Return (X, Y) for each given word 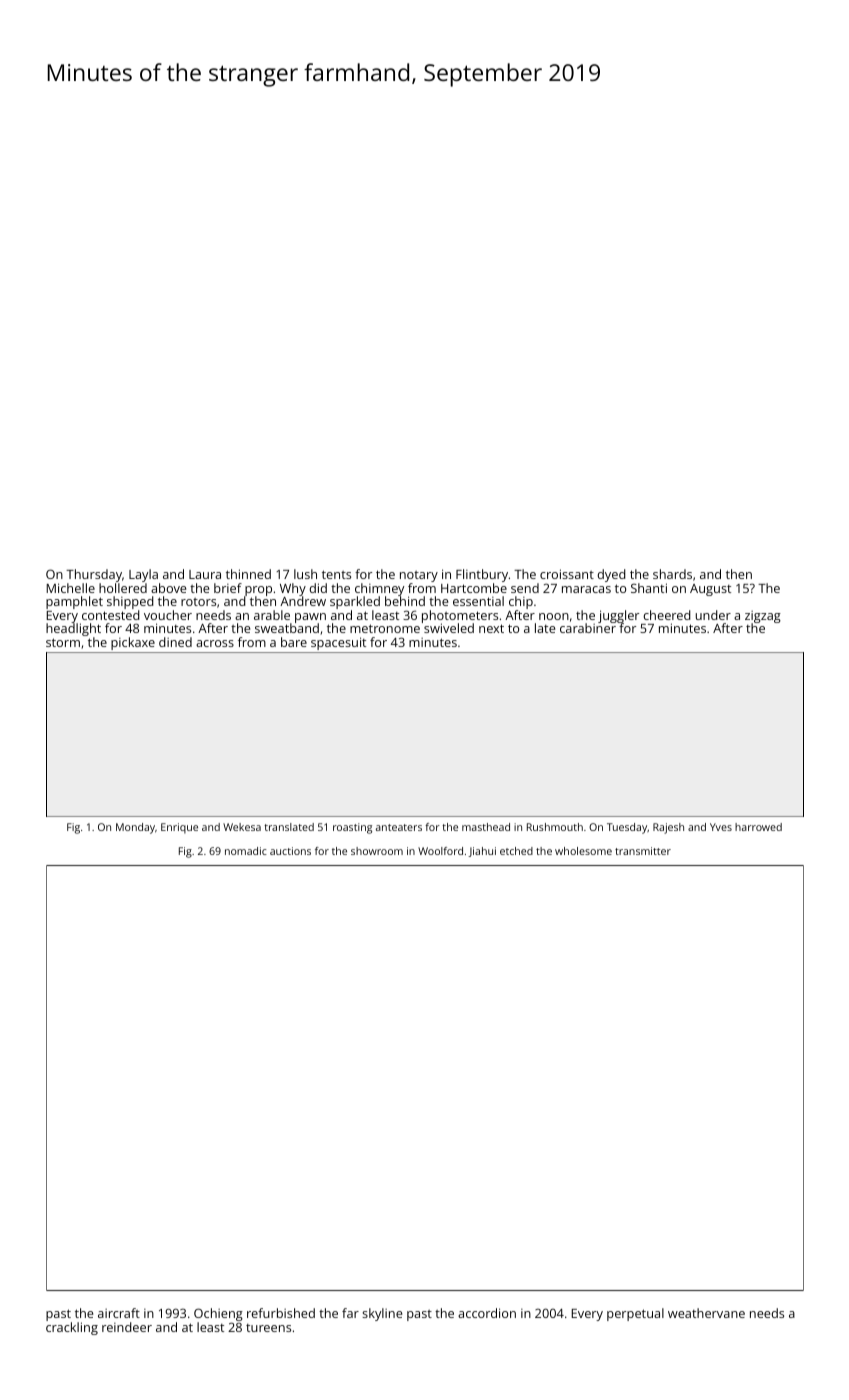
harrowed (758, 827)
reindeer (127, 1327)
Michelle (70, 588)
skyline (382, 1314)
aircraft (119, 1313)
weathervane (706, 1313)
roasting (352, 828)
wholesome (583, 851)
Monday (135, 828)
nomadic (246, 851)
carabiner (588, 628)
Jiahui (482, 852)
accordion (487, 1313)
